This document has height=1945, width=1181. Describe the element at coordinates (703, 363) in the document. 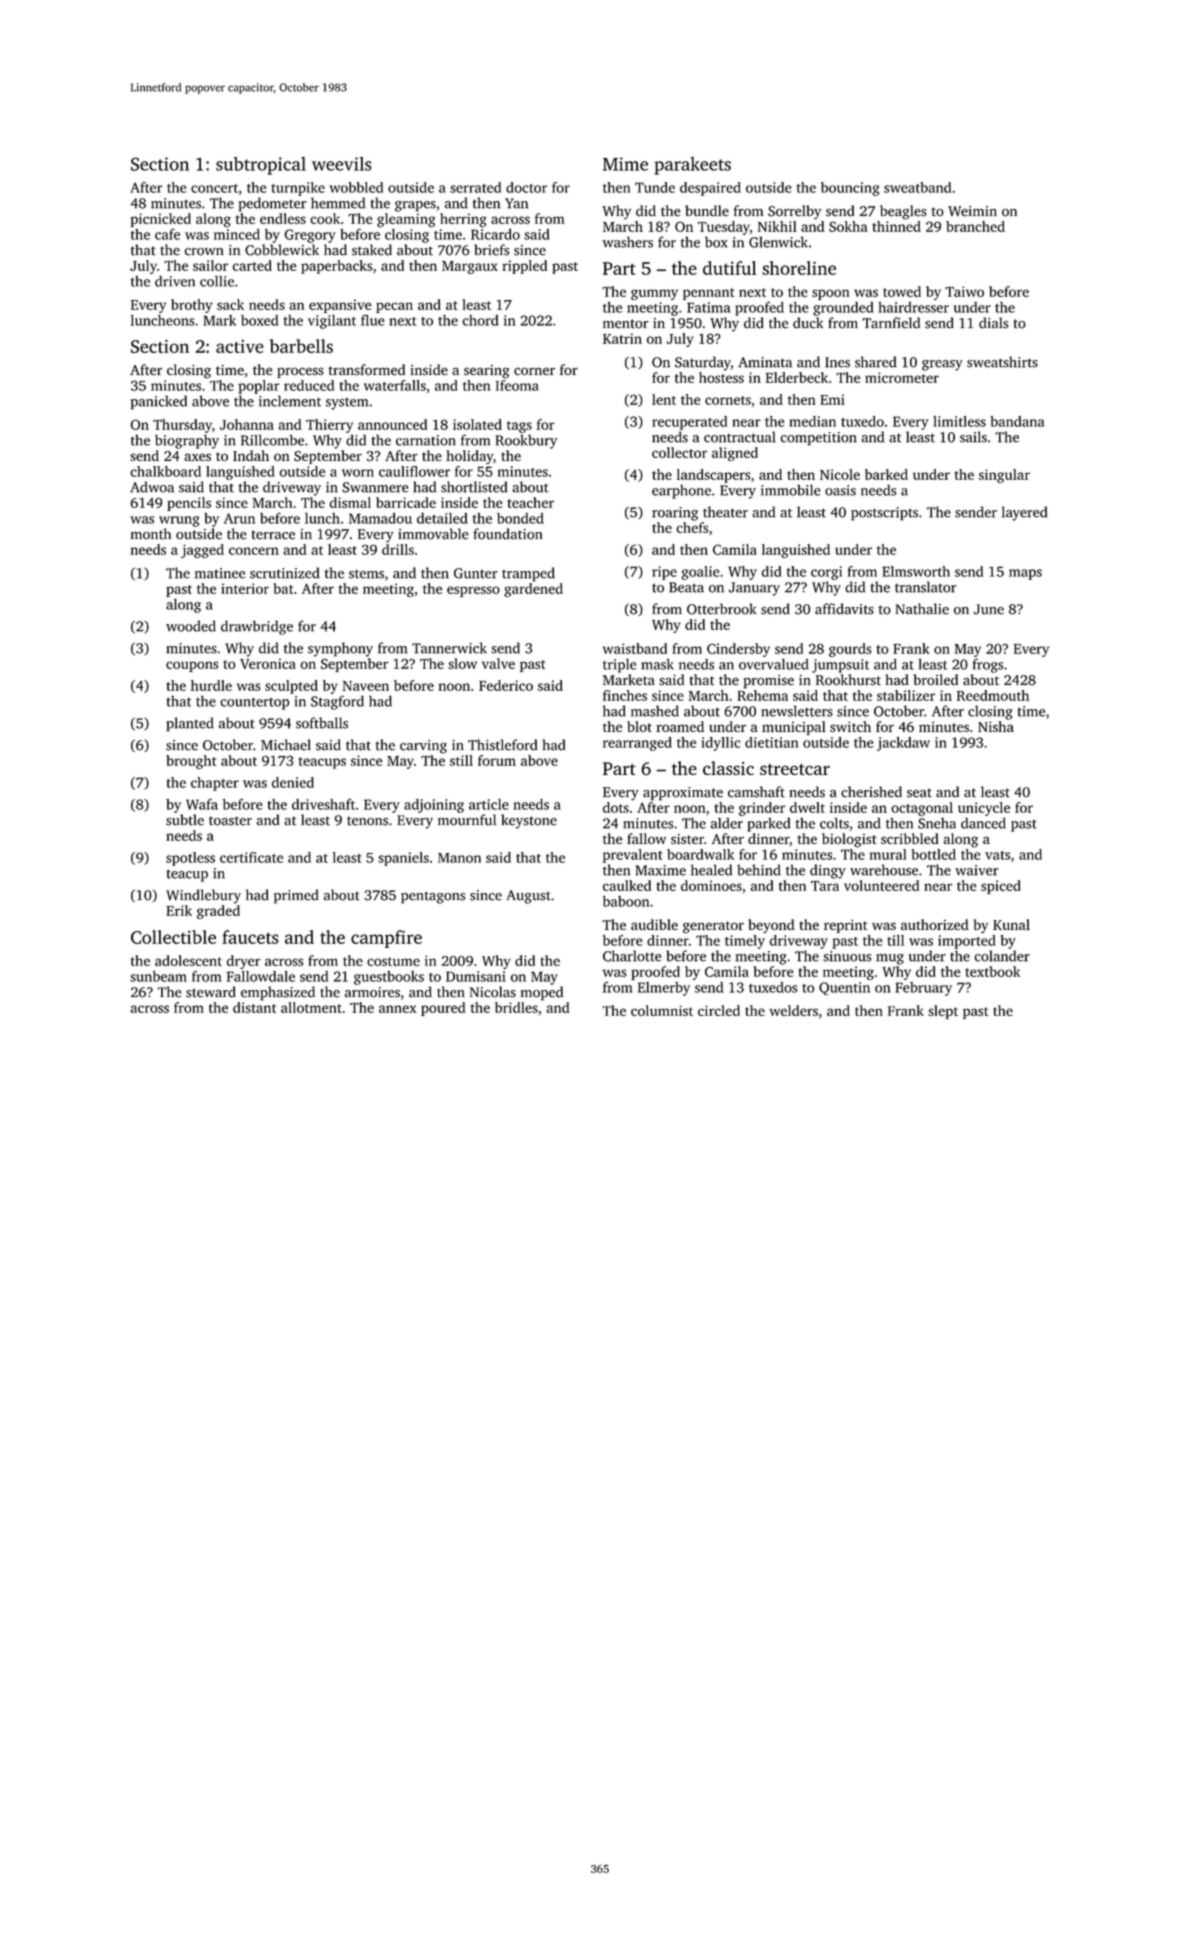

I see `Saturday` at that location.
